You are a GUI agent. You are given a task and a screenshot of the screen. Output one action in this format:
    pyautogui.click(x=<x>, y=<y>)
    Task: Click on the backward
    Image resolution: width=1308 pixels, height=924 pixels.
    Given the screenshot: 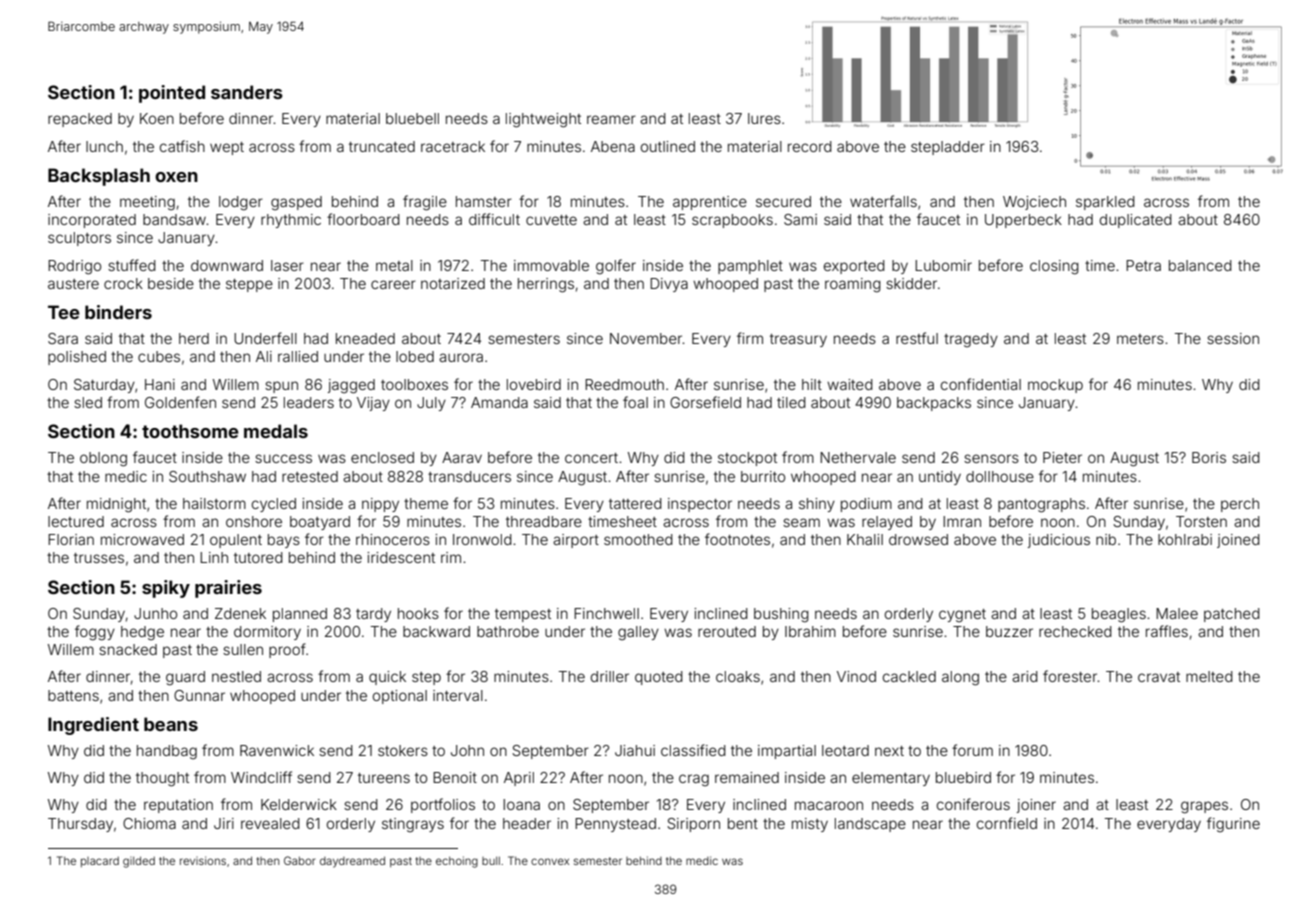 What is the action you would take?
    pyautogui.click(x=436, y=631)
